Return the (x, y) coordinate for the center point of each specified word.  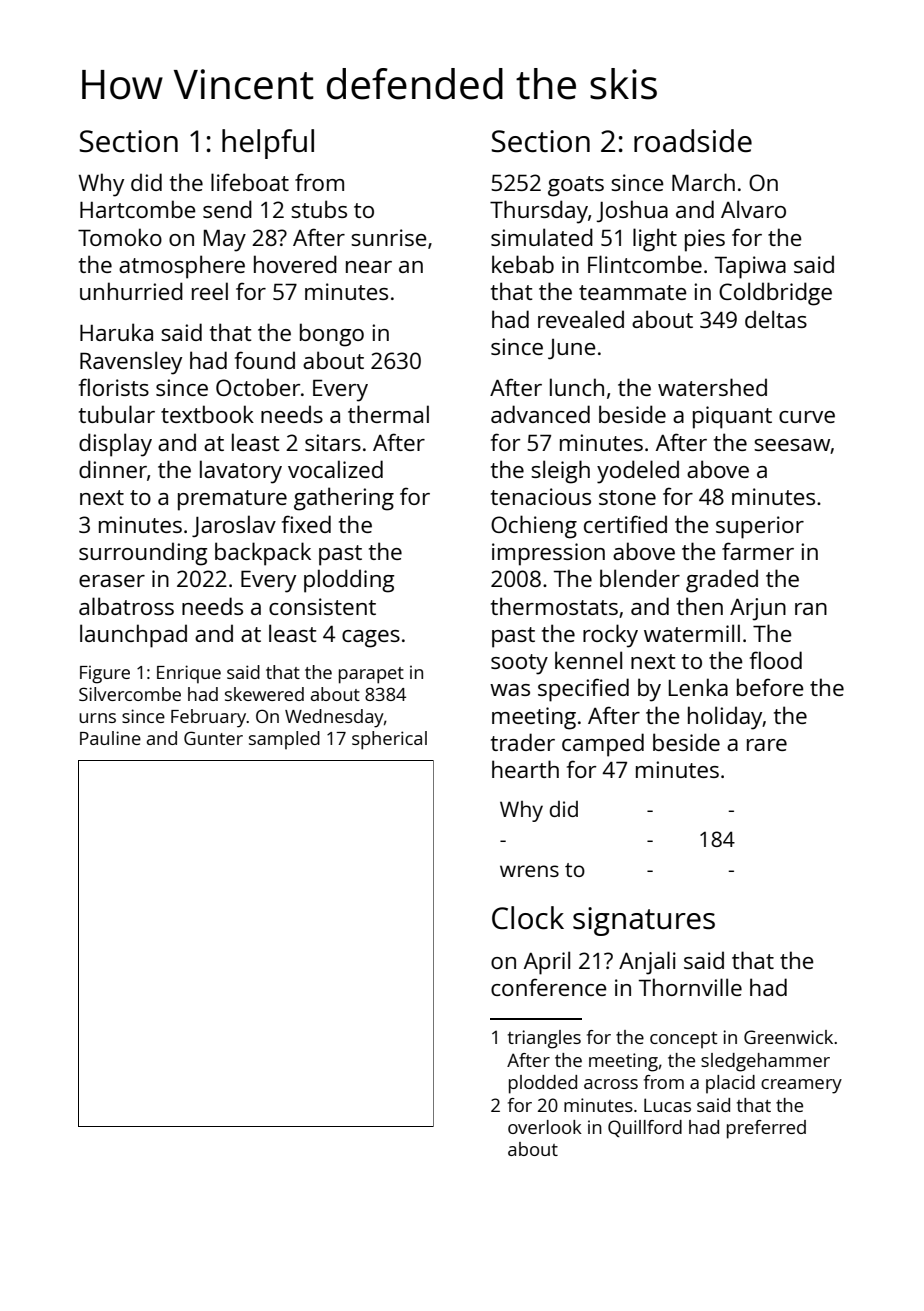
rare (767, 745)
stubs (319, 209)
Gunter (213, 738)
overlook (545, 1127)
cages (371, 639)
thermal (388, 414)
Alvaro (753, 209)
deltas (776, 319)
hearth (525, 769)
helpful (268, 144)
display (115, 445)
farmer (758, 551)
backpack (263, 554)
